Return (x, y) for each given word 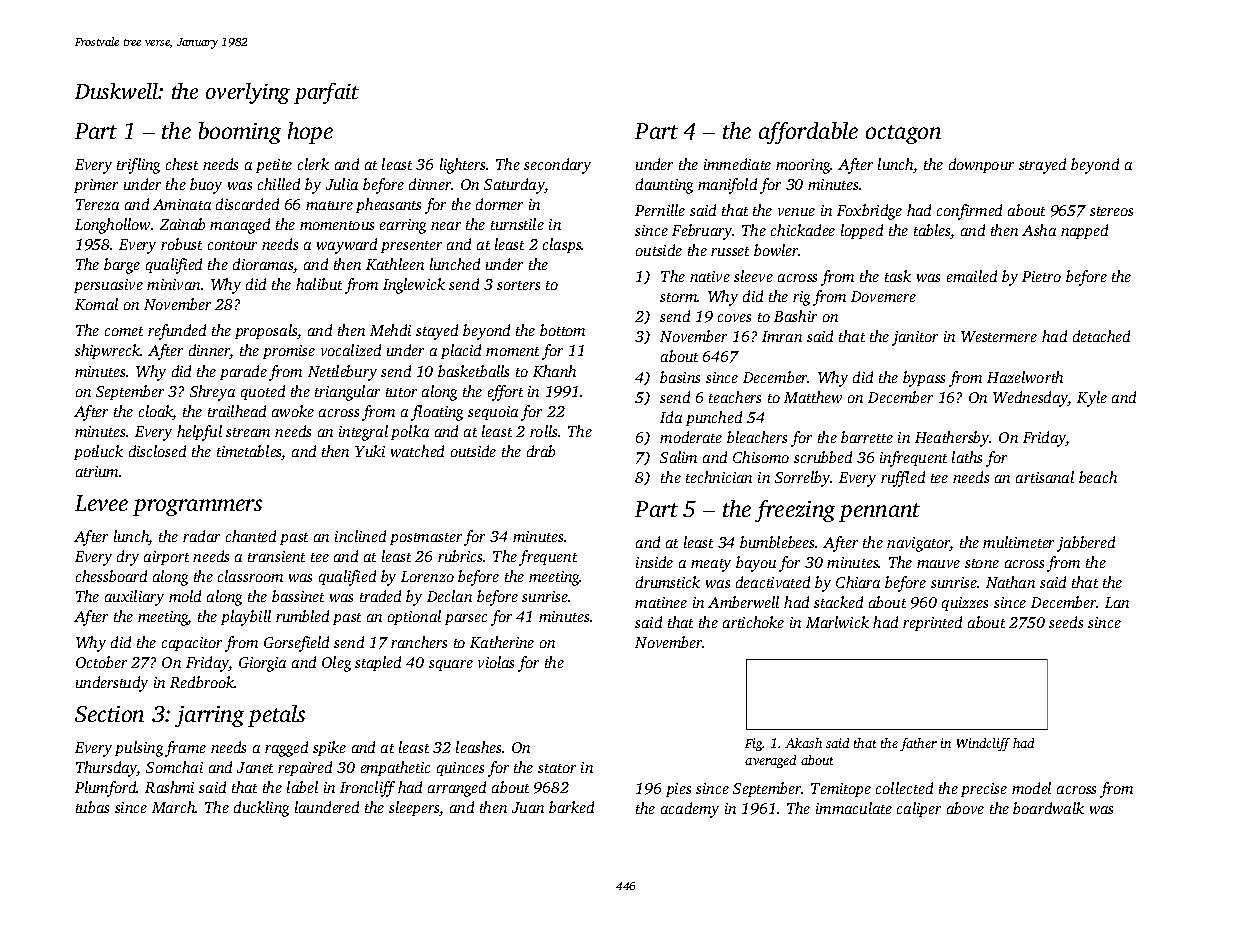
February (702, 232)
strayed (1042, 166)
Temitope (841, 790)
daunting (664, 186)
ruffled (903, 479)
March (174, 807)
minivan (173, 284)
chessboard (111, 576)
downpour (981, 165)
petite (274, 166)
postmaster (426, 539)
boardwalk (1048, 808)
